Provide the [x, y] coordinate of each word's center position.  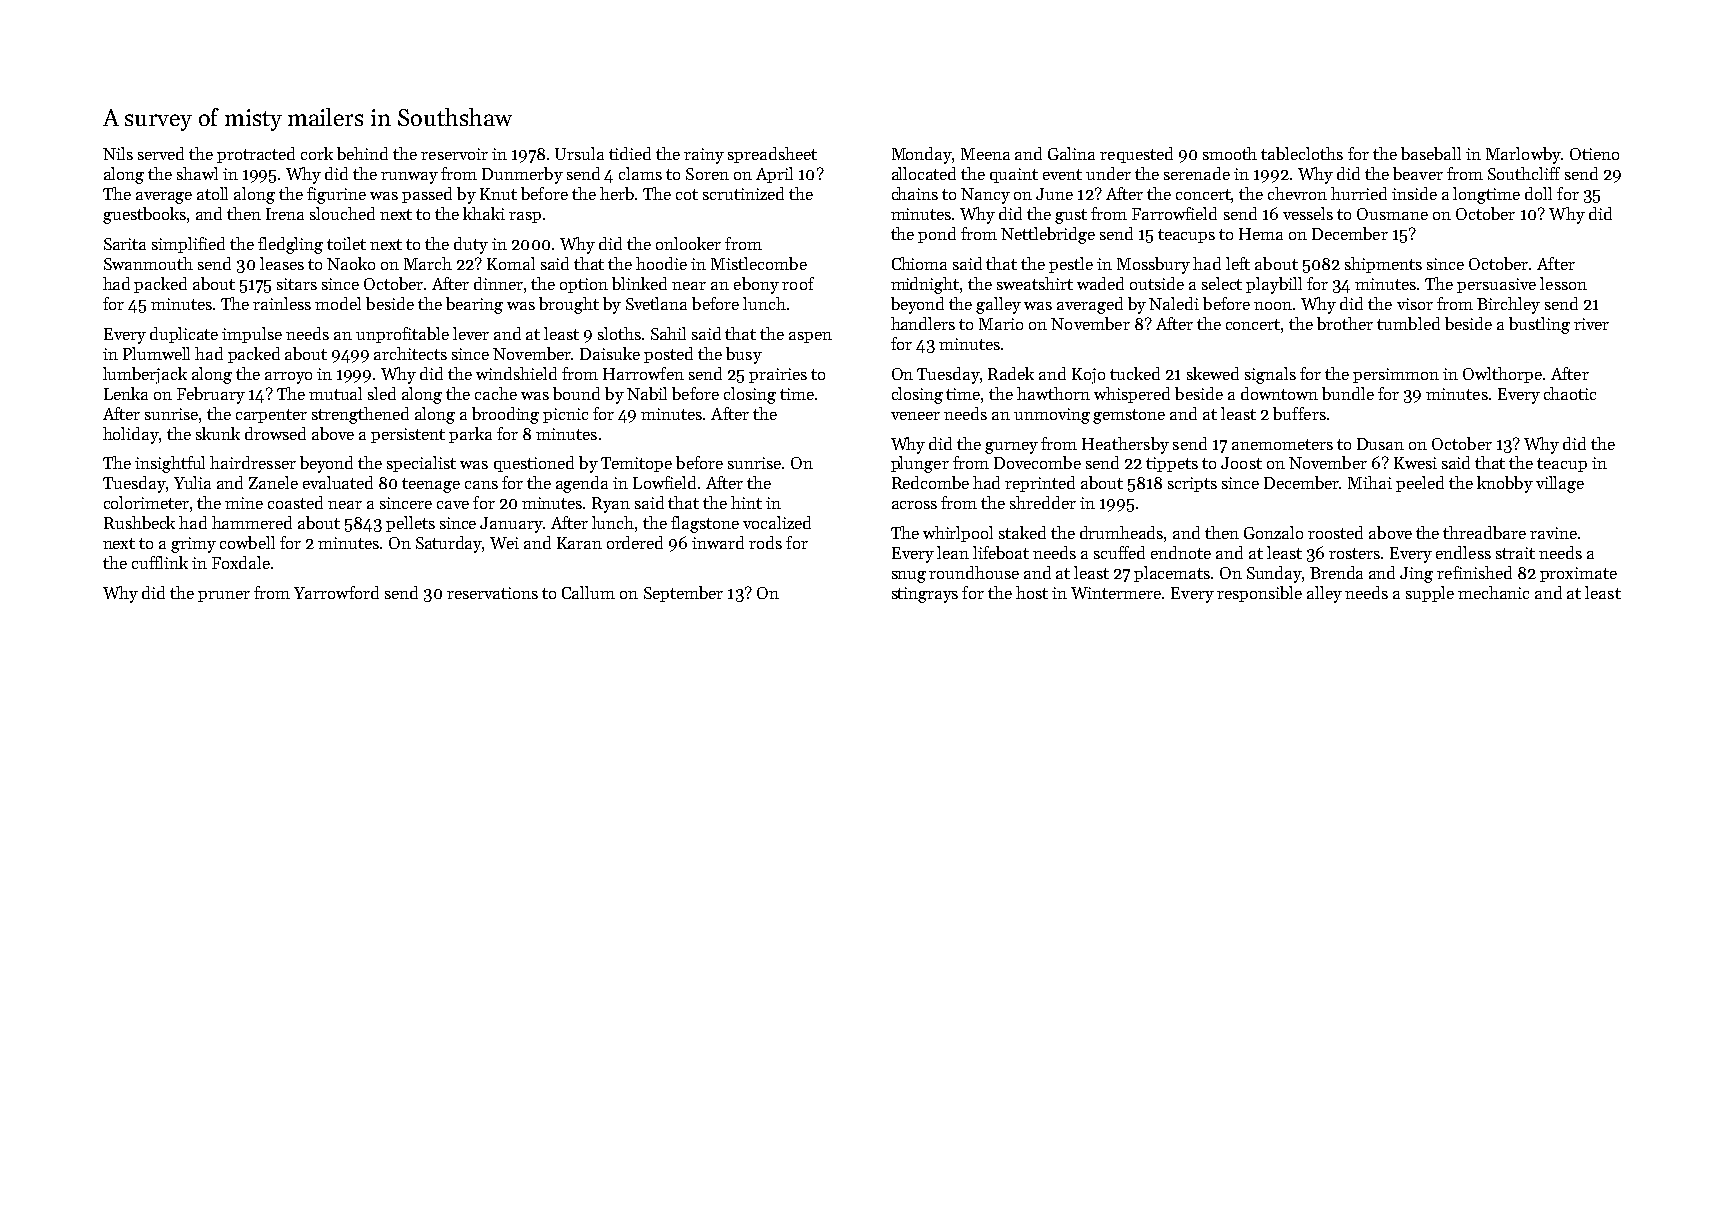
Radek [1011, 373]
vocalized [777, 522]
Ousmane [1392, 214]
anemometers [1282, 444]
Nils [118, 153]
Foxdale [241, 562]
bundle [1348, 393]
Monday [922, 155]
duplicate [184, 335]
